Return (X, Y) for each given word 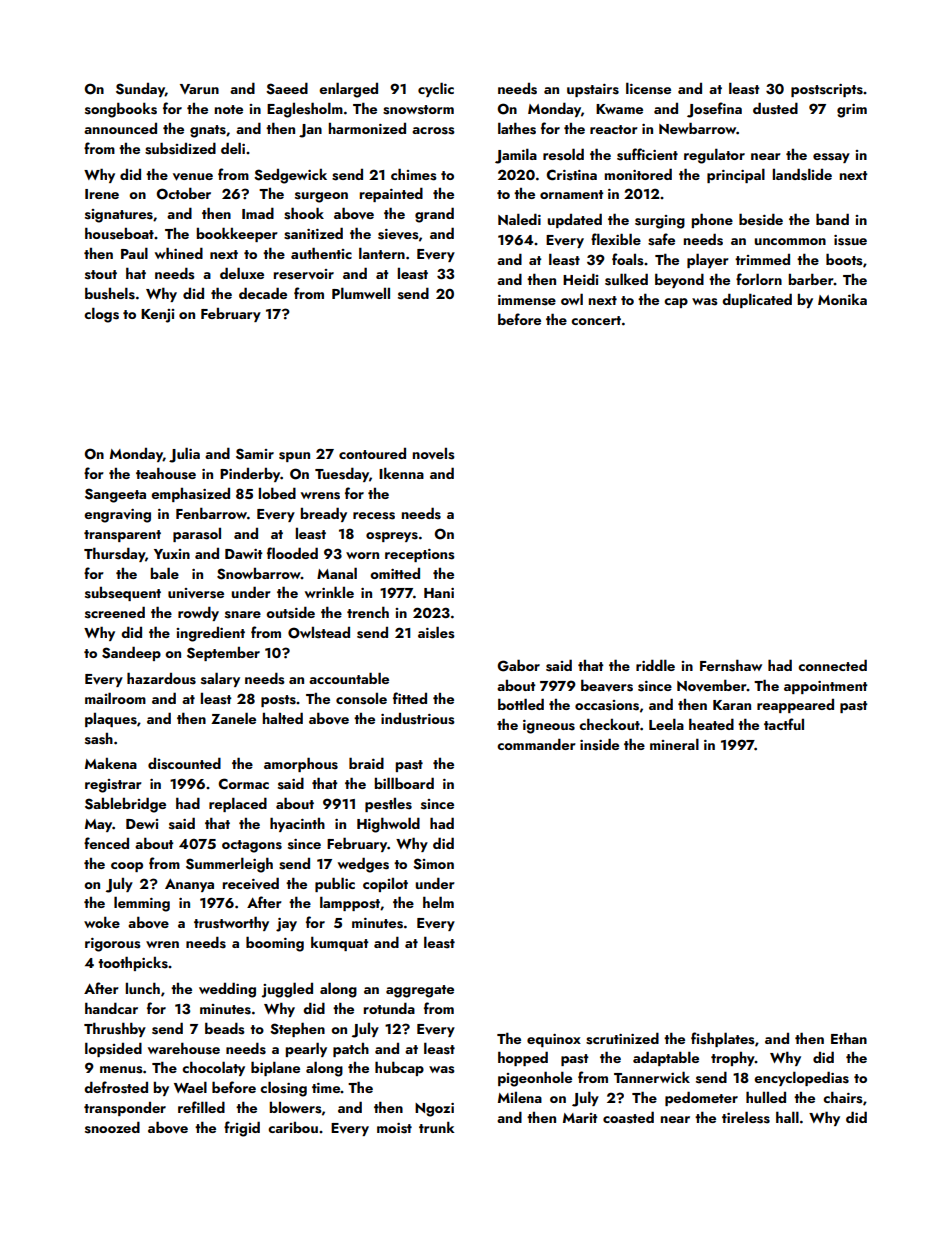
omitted (395, 573)
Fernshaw (731, 665)
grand (434, 215)
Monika (842, 299)
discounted (184, 763)
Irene (102, 194)
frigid (242, 1129)
